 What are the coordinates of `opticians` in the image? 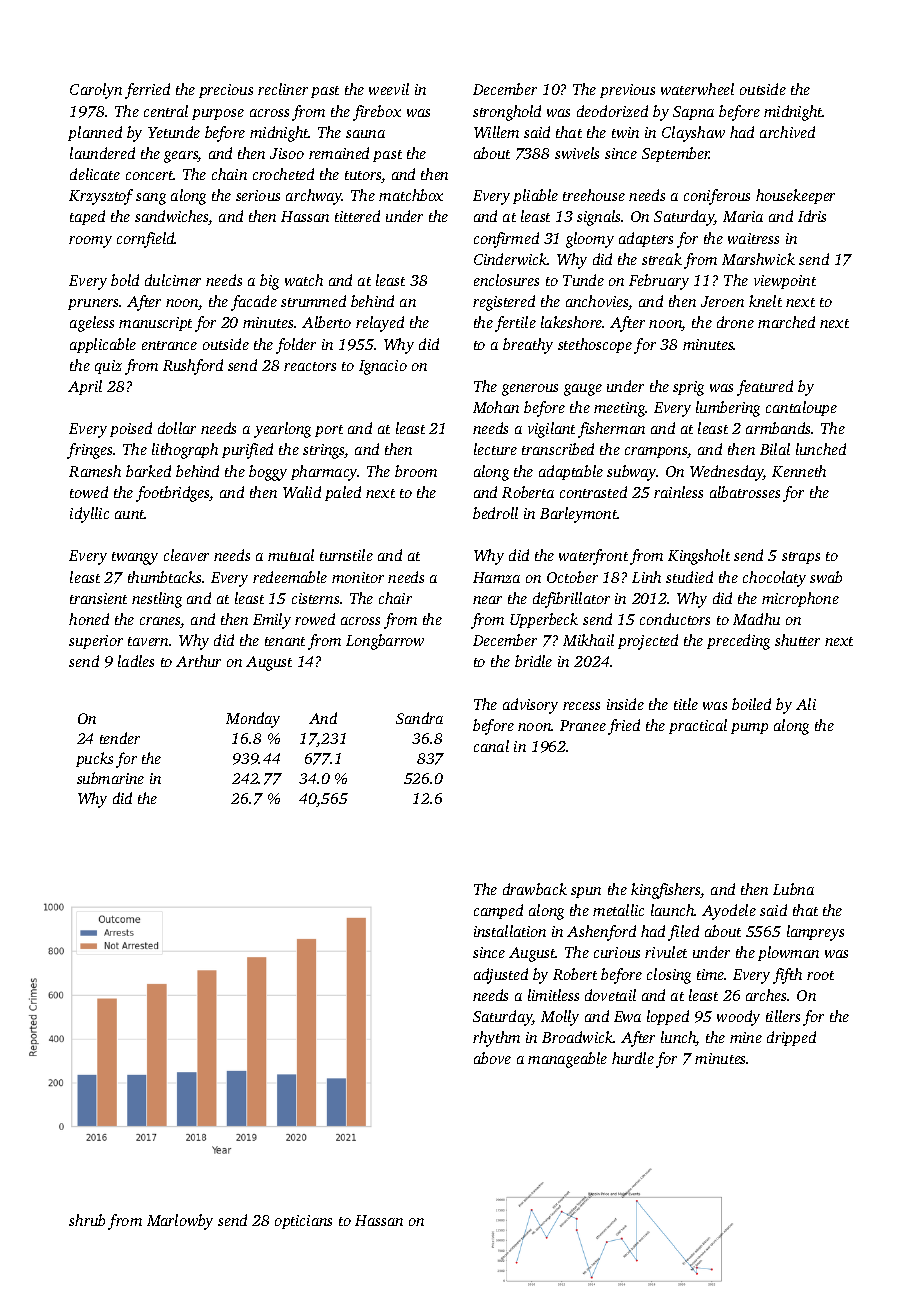 It's located at (303, 1222).
